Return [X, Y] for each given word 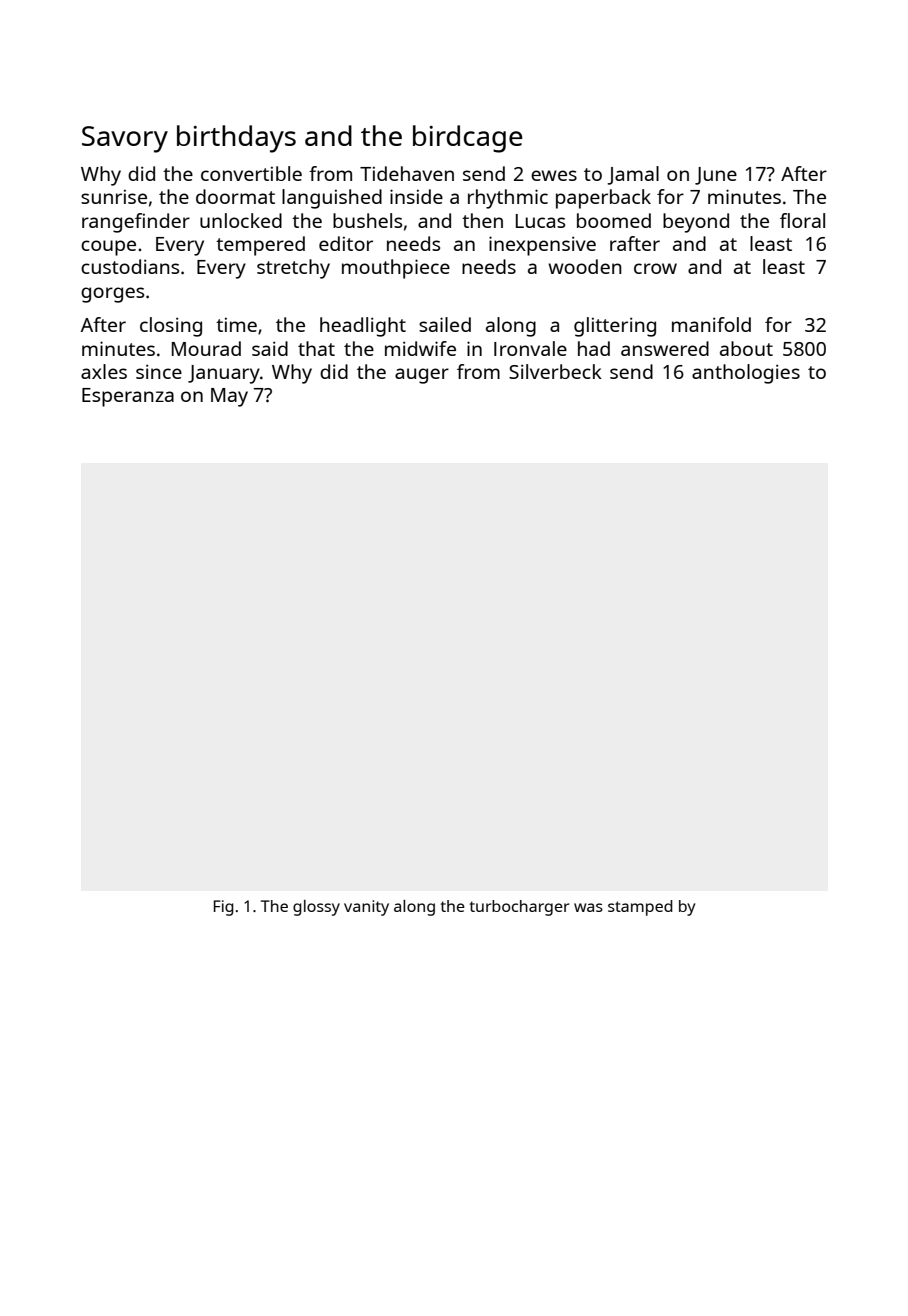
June [716, 176]
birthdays [236, 139]
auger [422, 376]
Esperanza [128, 397]
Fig [224, 908]
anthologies [746, 374]
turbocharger [520, 908]
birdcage [468, 139]
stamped [640, 908]
